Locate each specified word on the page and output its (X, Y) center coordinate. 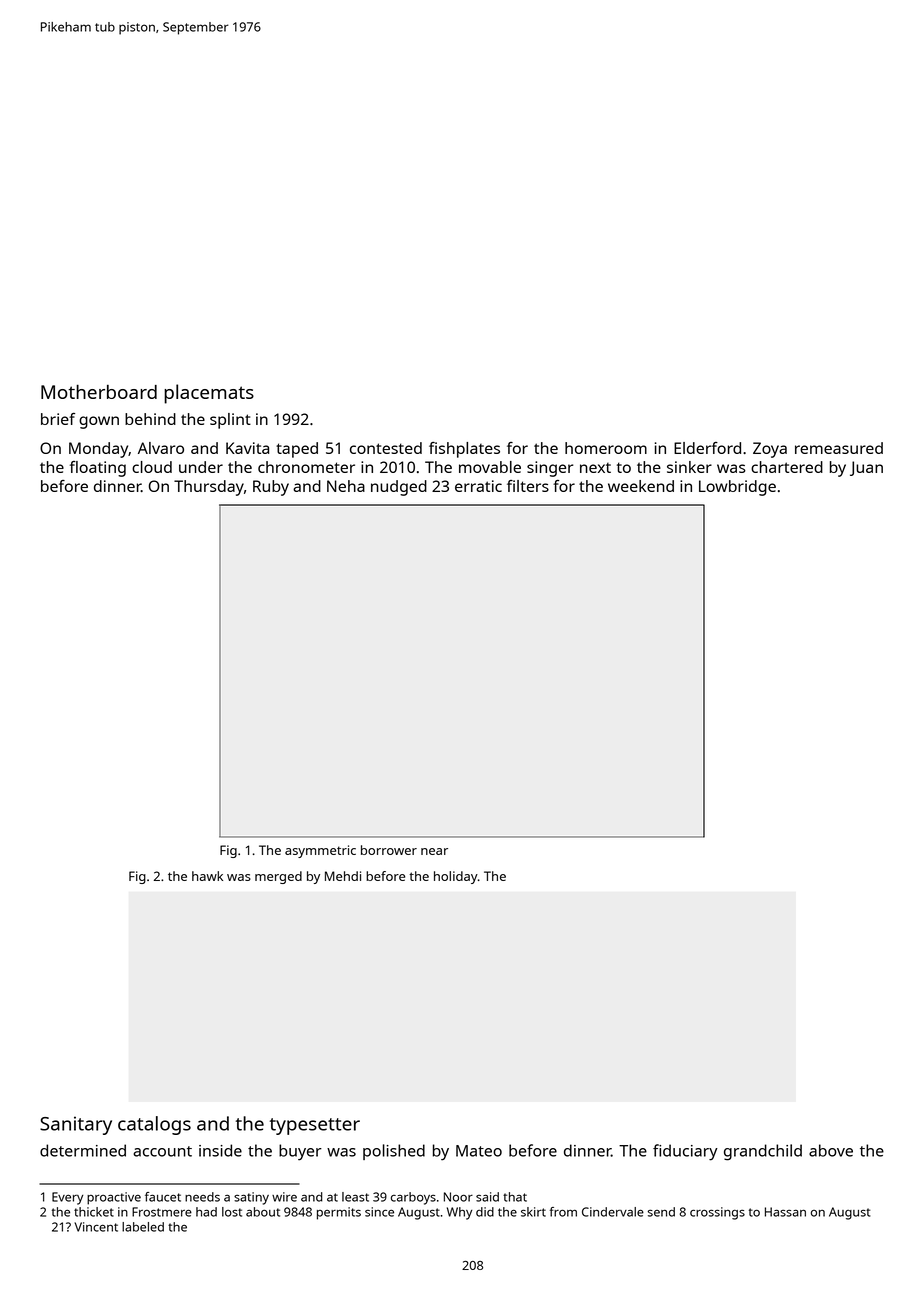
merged (278, 877)
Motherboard (99, 392)
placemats (209, 394)
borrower (389, 850)
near (434, 851)
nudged (399, 488)
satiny (251, 1198)
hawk (207, 876)
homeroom (606, 448)
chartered (787, 467)
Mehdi (343, 876)
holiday (456, 877)
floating (98, 469)
